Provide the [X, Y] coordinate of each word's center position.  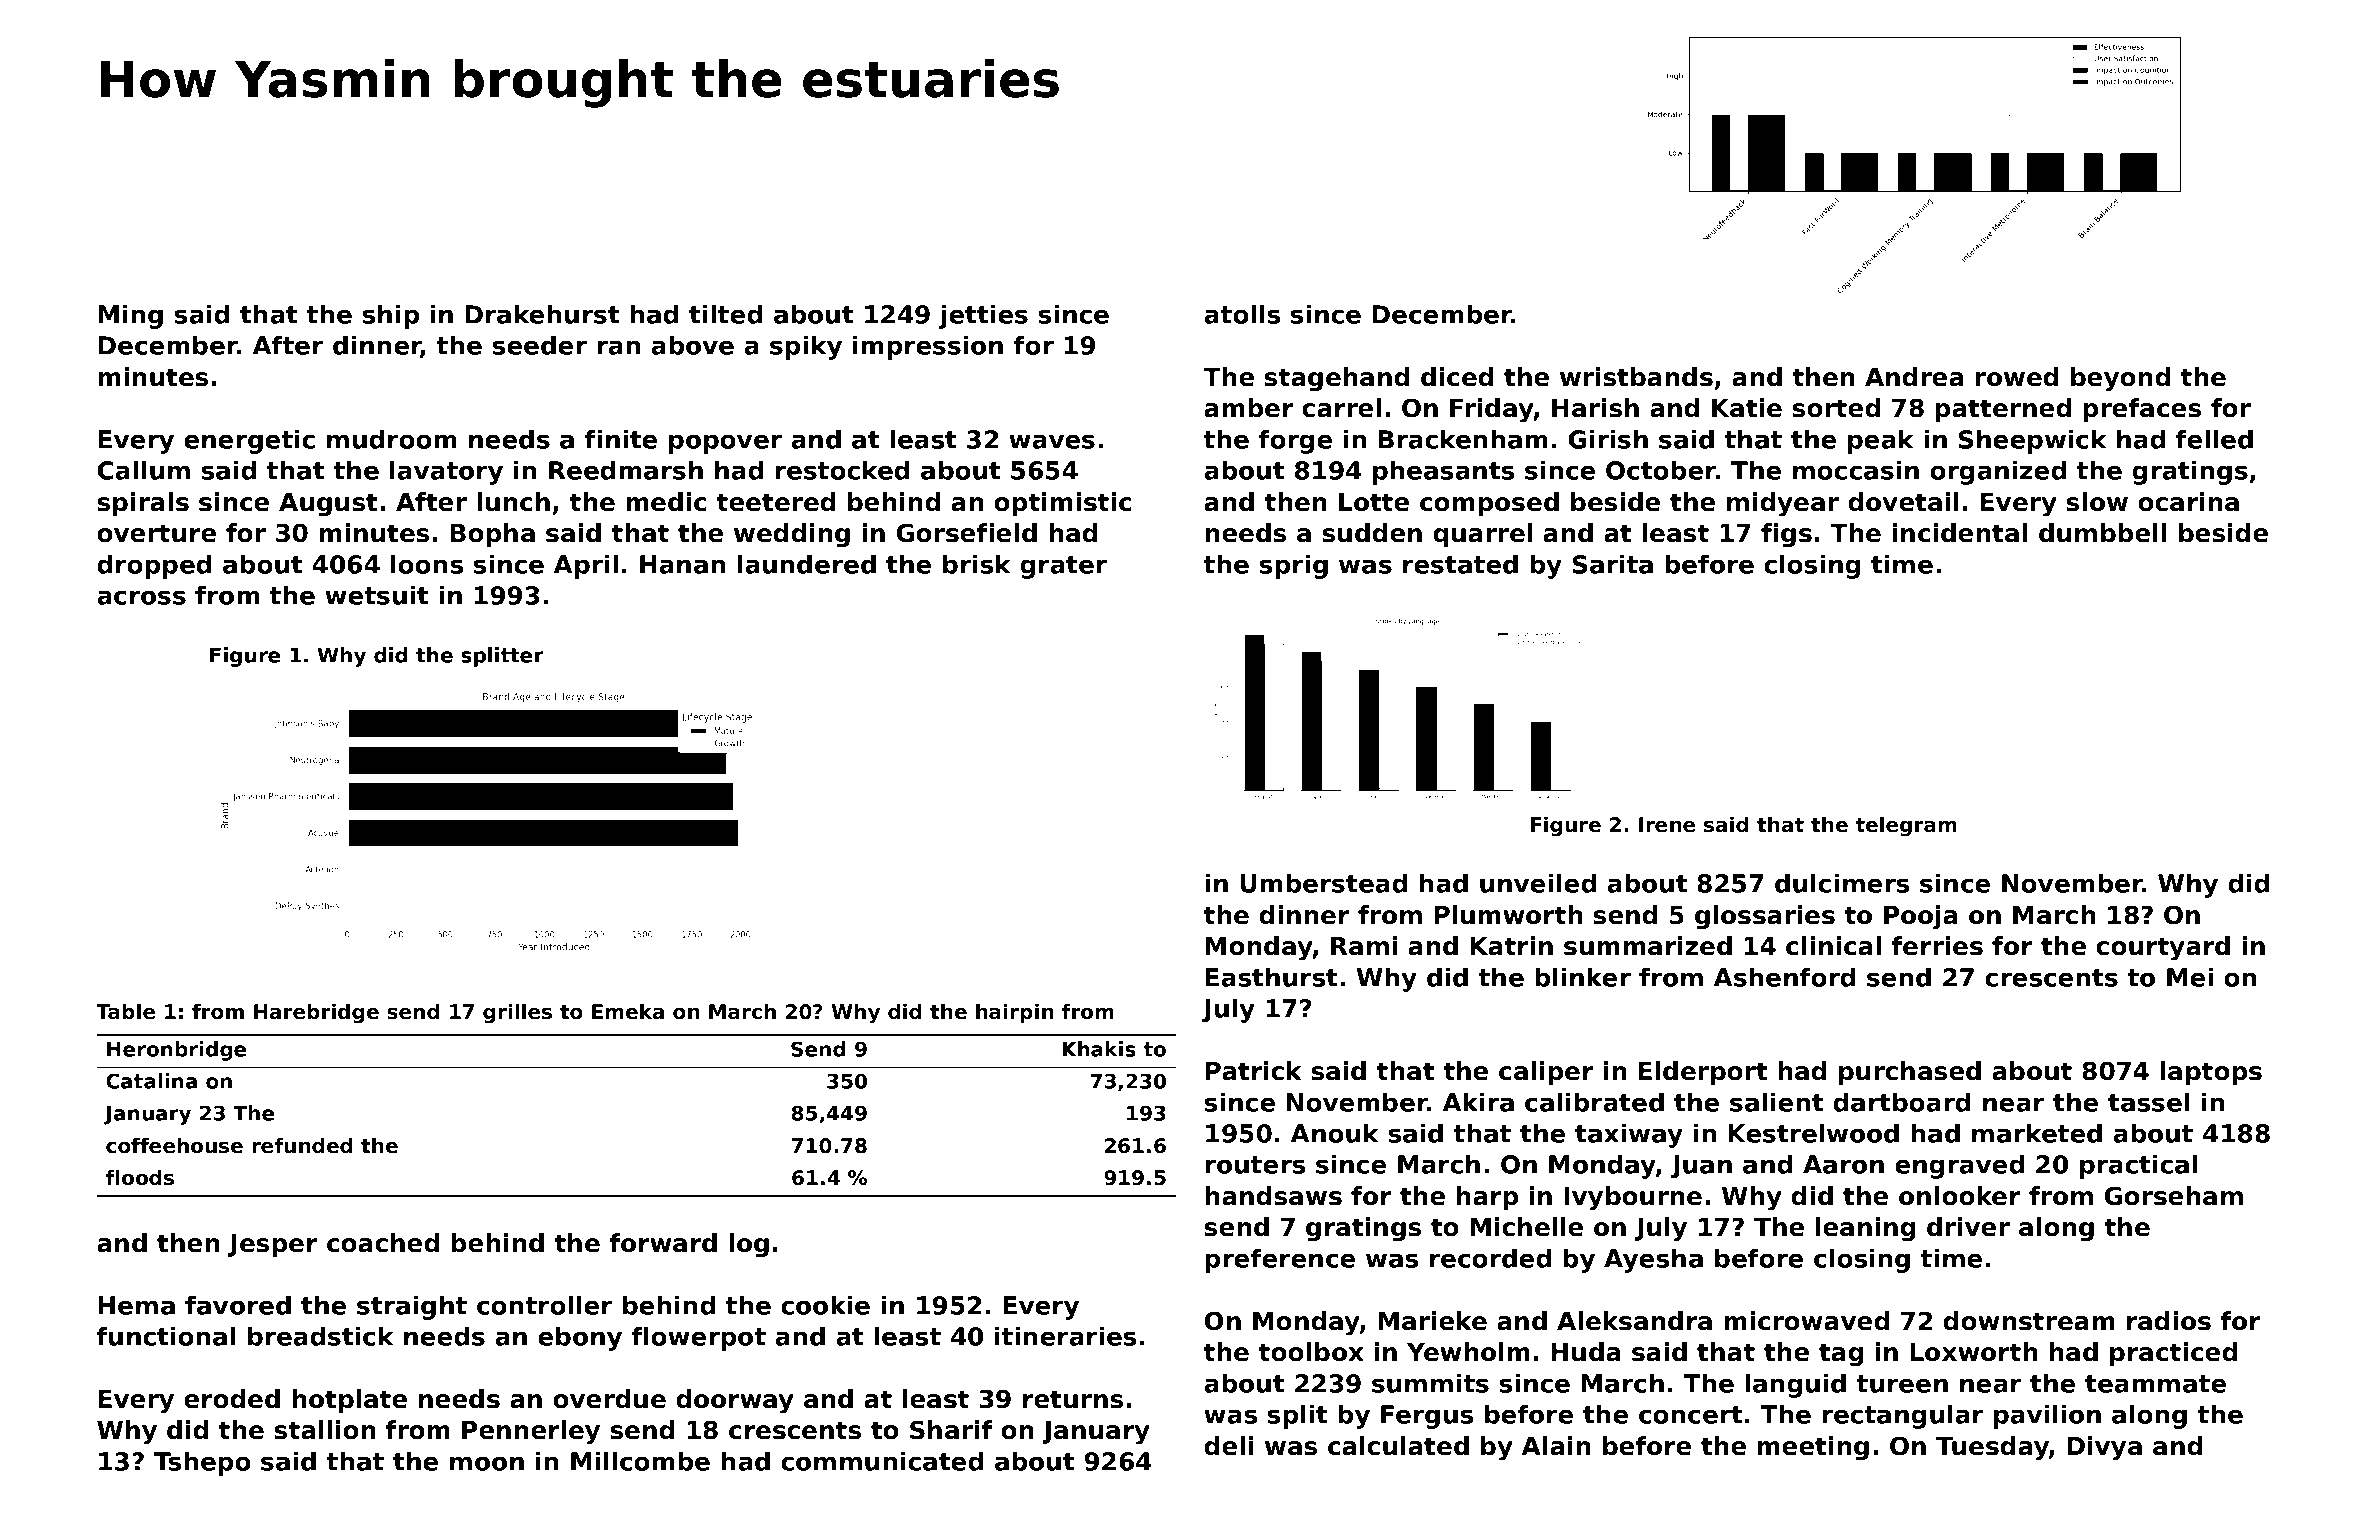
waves [1052, 441]
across [141, 597]
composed [1489, 504]
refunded [302, 1145]
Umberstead [1324, 883]
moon [487, 1463]
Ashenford [1784, 977]
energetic [249, 441]
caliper [1546, 1073]
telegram [1906, 826]
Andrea [1914, 377]
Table [125, 1011]
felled [2214, 439]
